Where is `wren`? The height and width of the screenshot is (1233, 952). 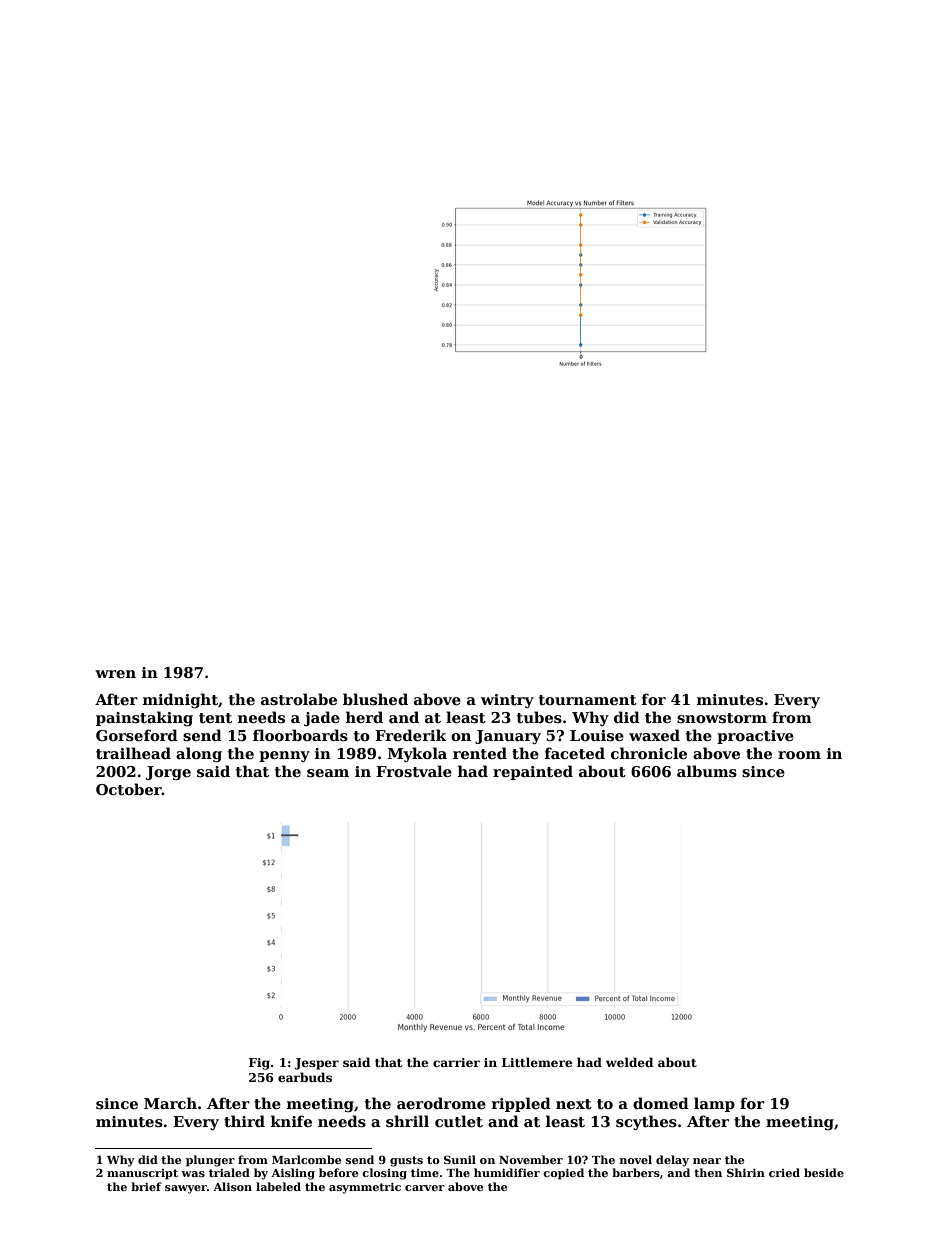
wren is located at coordinates (115, 674).
